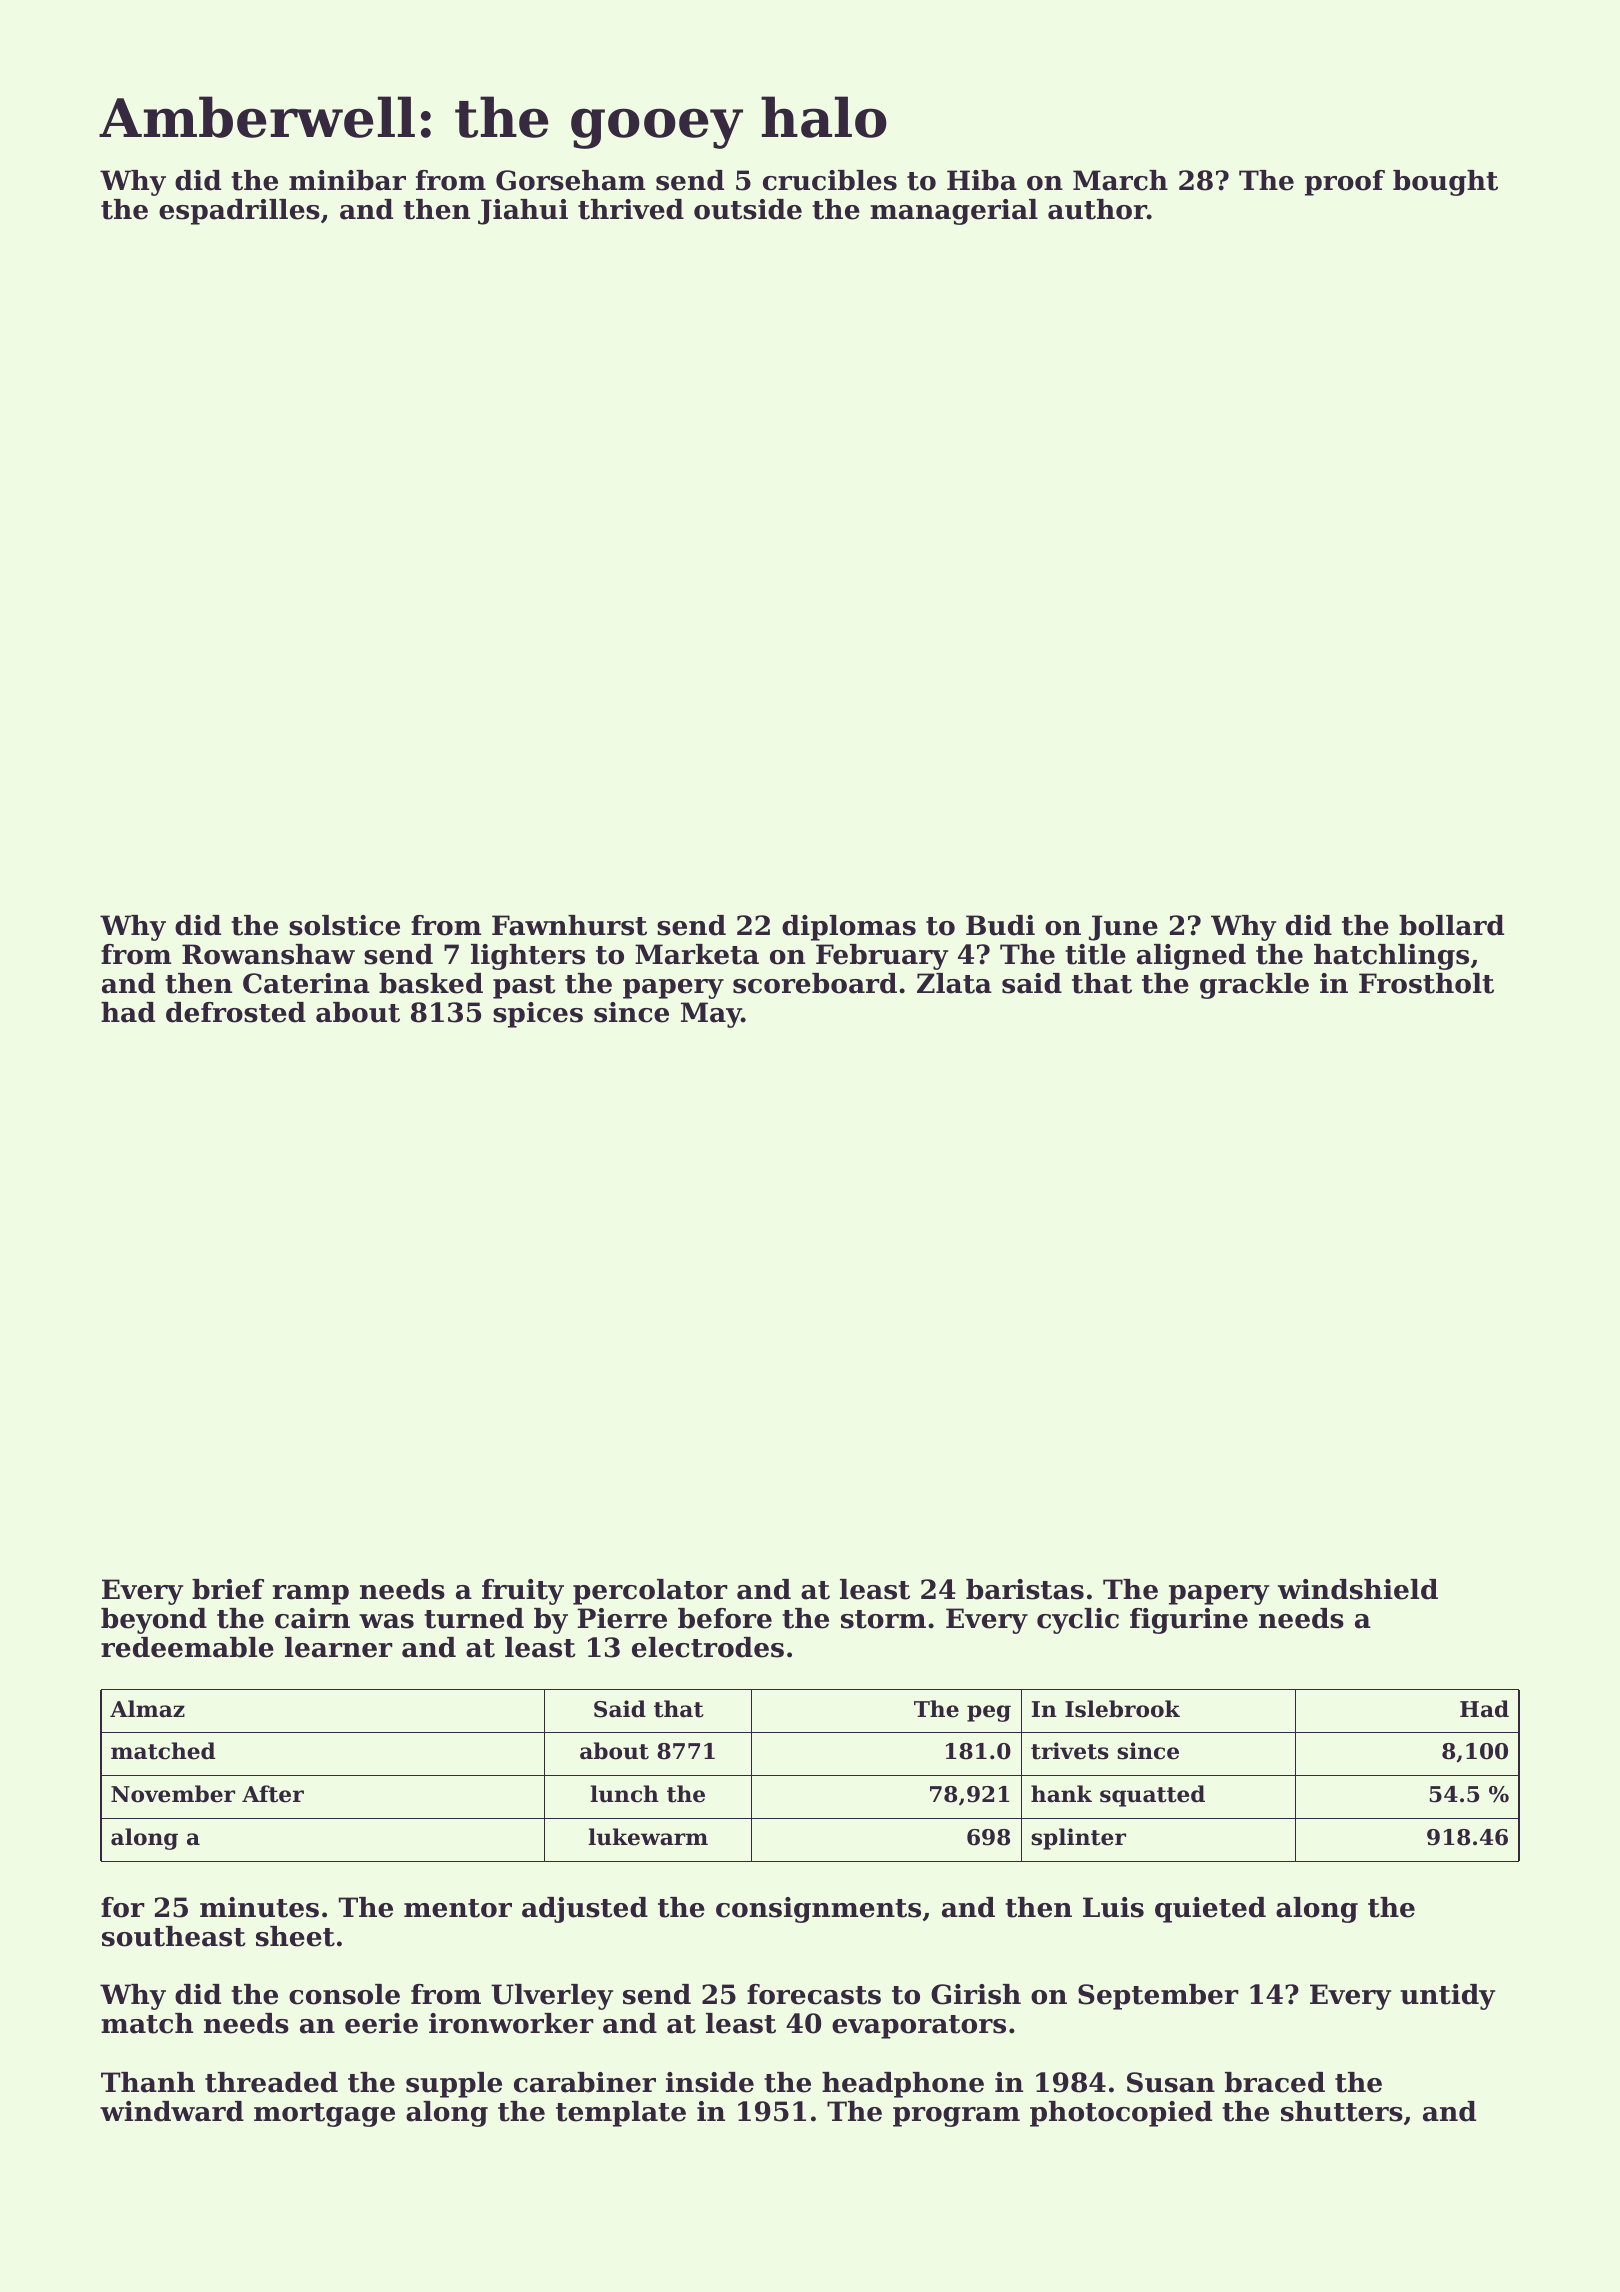 The image size is (1620, 2292). Describe the element at coordinates (236, 1012) in the image. I see `defrosted` at that location.
